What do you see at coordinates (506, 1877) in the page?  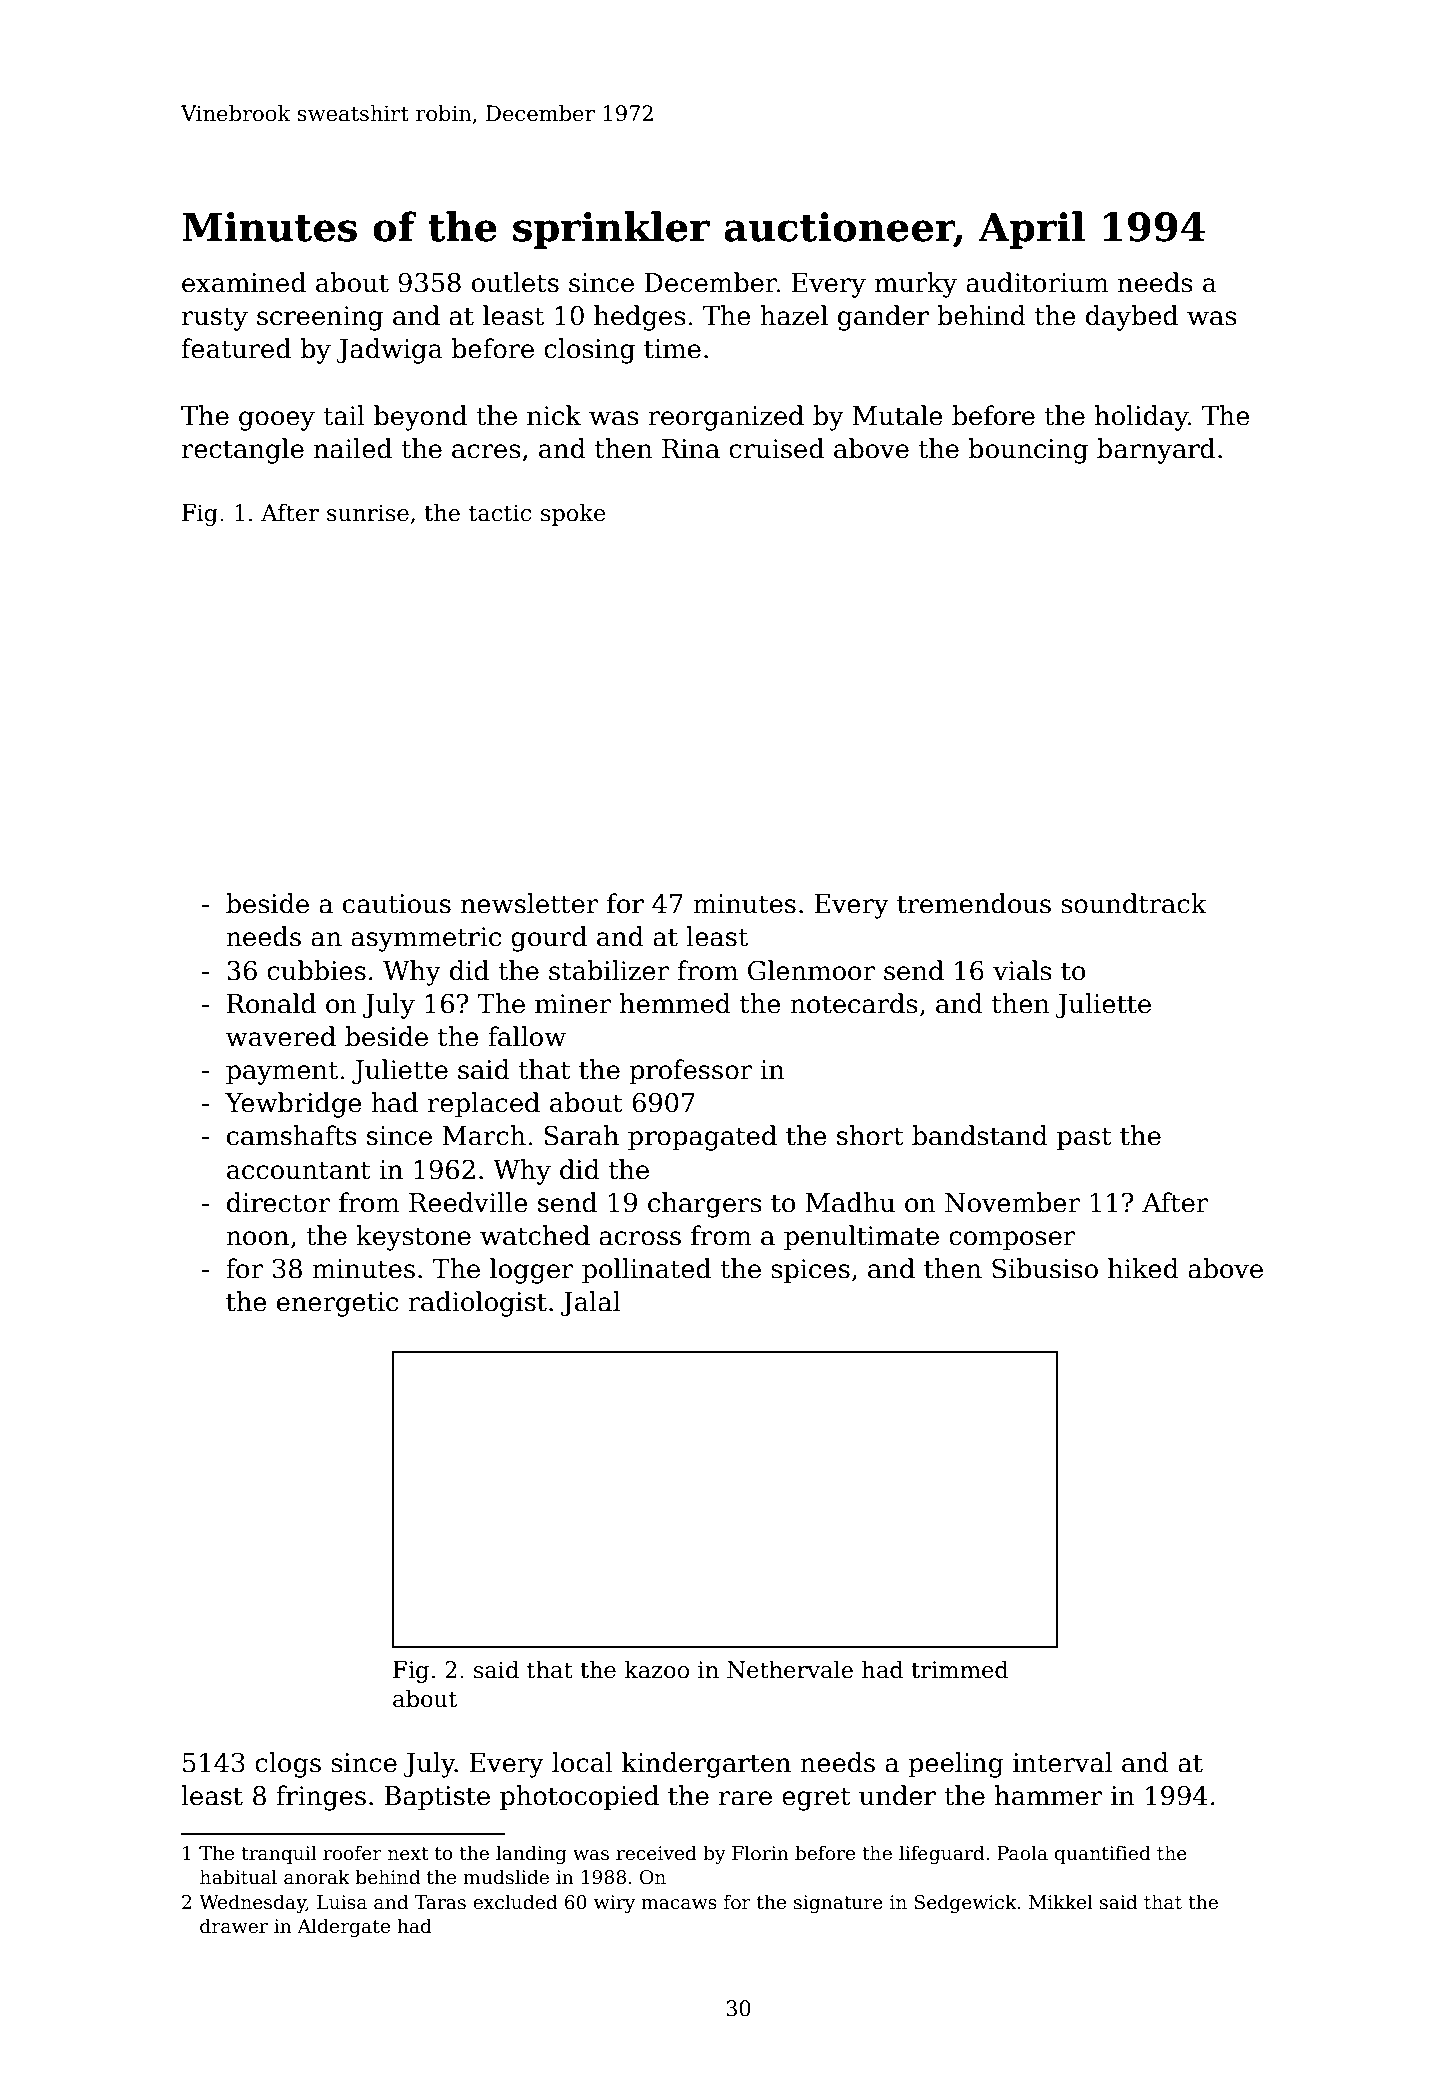 I see `mudslide` at bounding box center [506, 1877].
